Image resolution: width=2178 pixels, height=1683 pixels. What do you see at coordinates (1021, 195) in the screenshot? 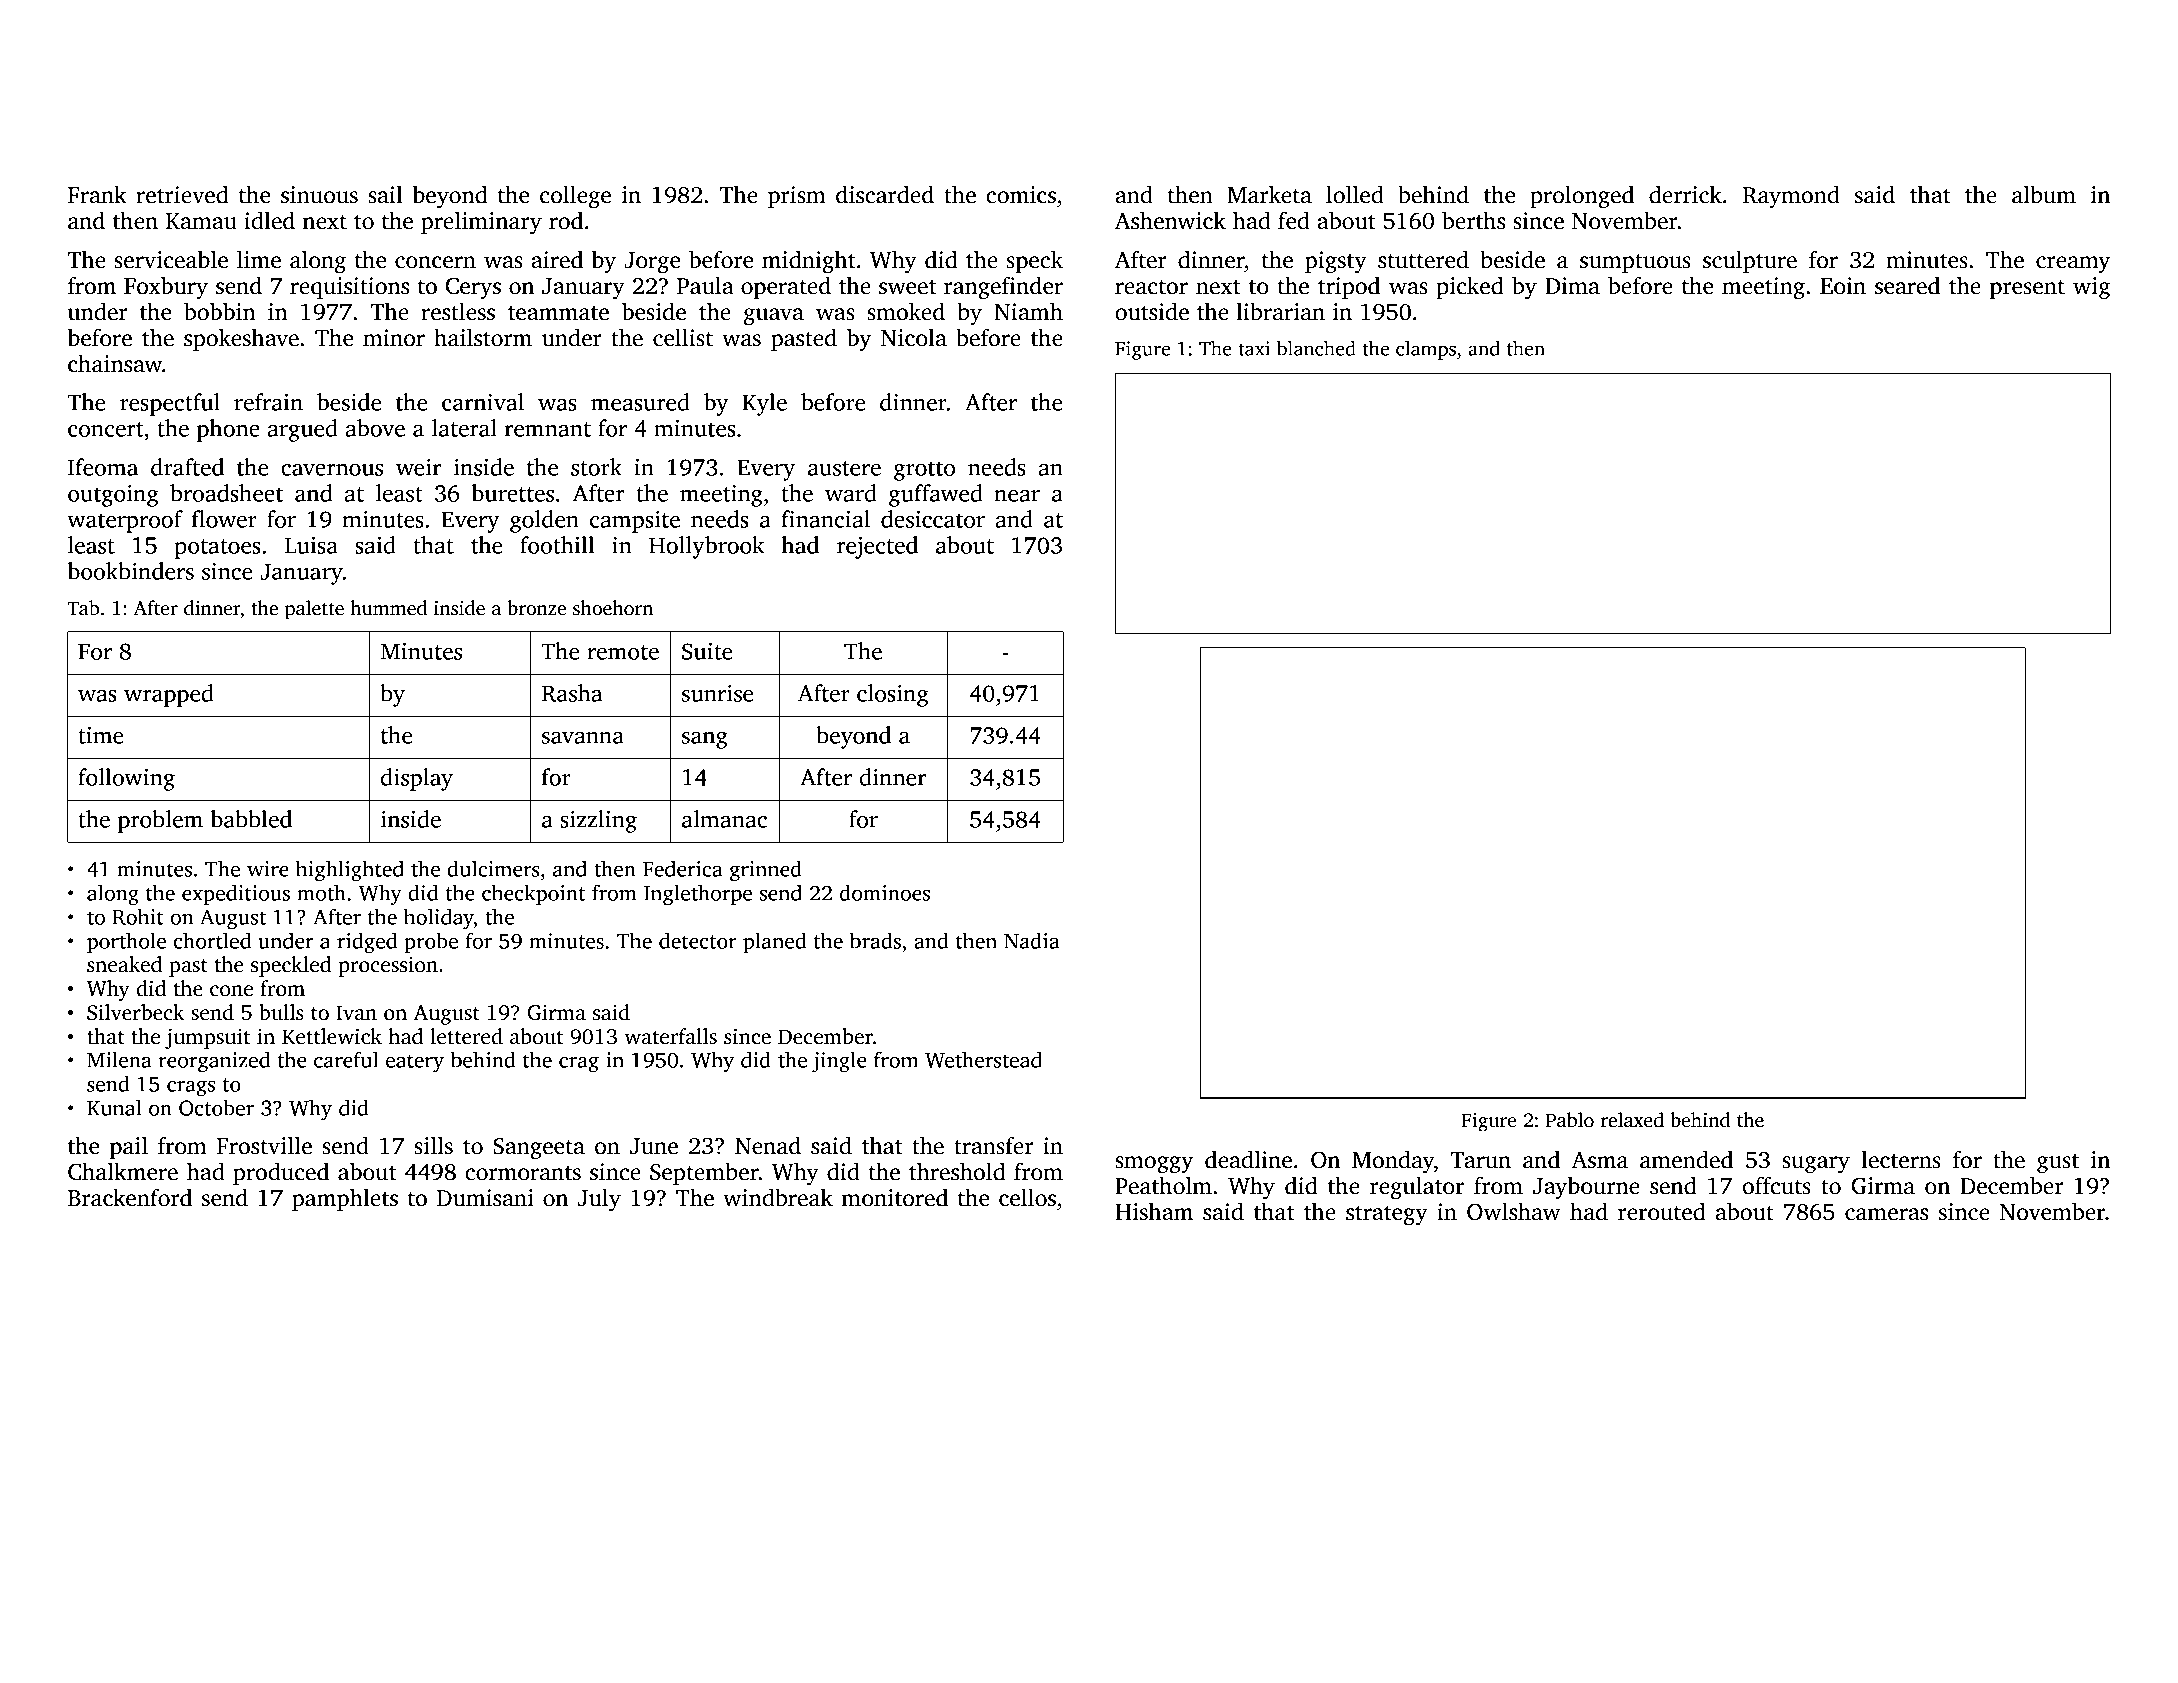
I see `comics` at bounding box center [1021, 195].
